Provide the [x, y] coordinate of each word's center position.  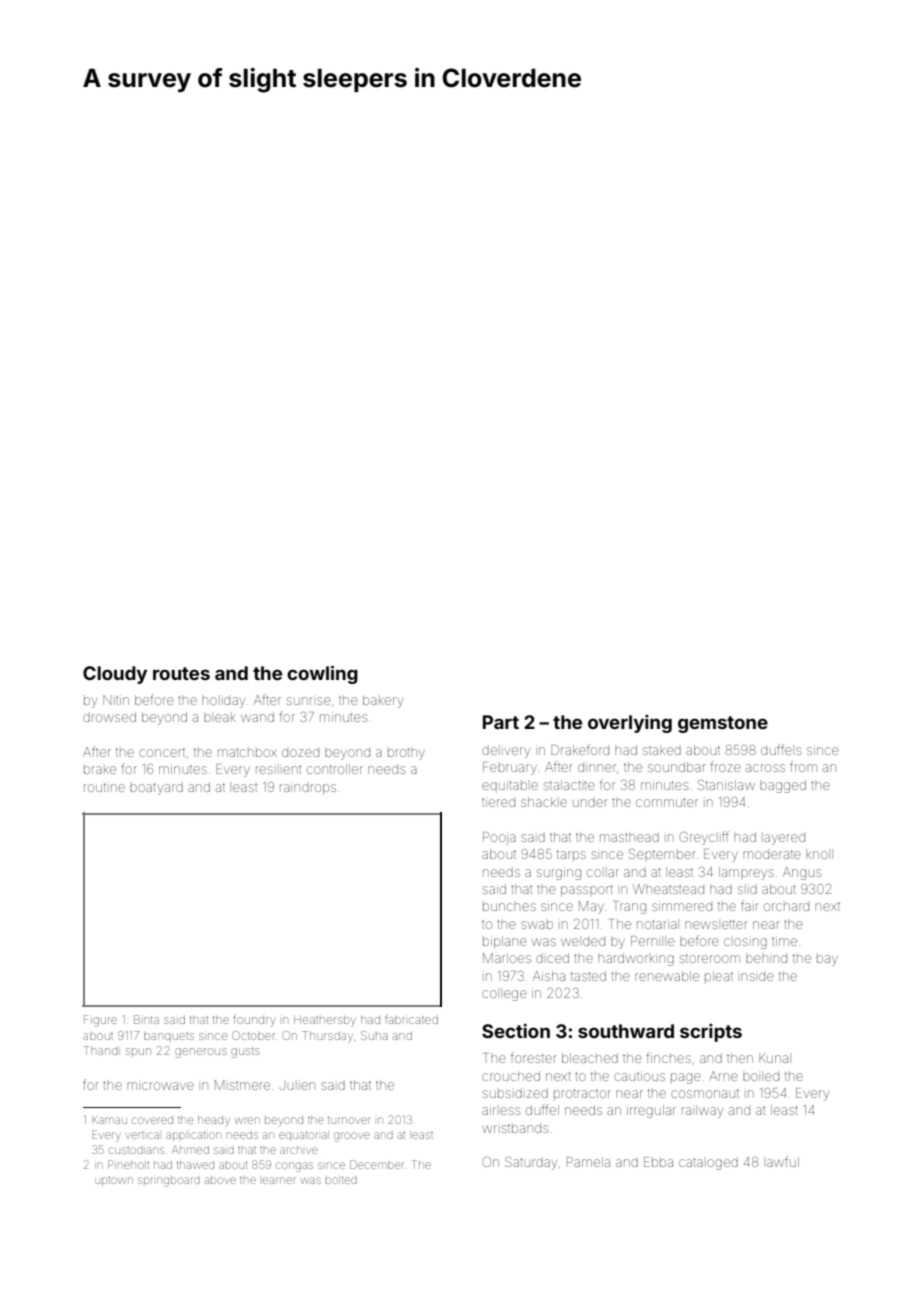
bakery [383, 701]
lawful [783, 1161]
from [803, 766]
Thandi [102, 1050]
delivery [506, 751]
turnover [348, 1120]
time [784, 941]
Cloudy [115, 675]
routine [104, 787]
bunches [509, 907]
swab [537, 925]
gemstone [723, 724]
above [220, 1180]
